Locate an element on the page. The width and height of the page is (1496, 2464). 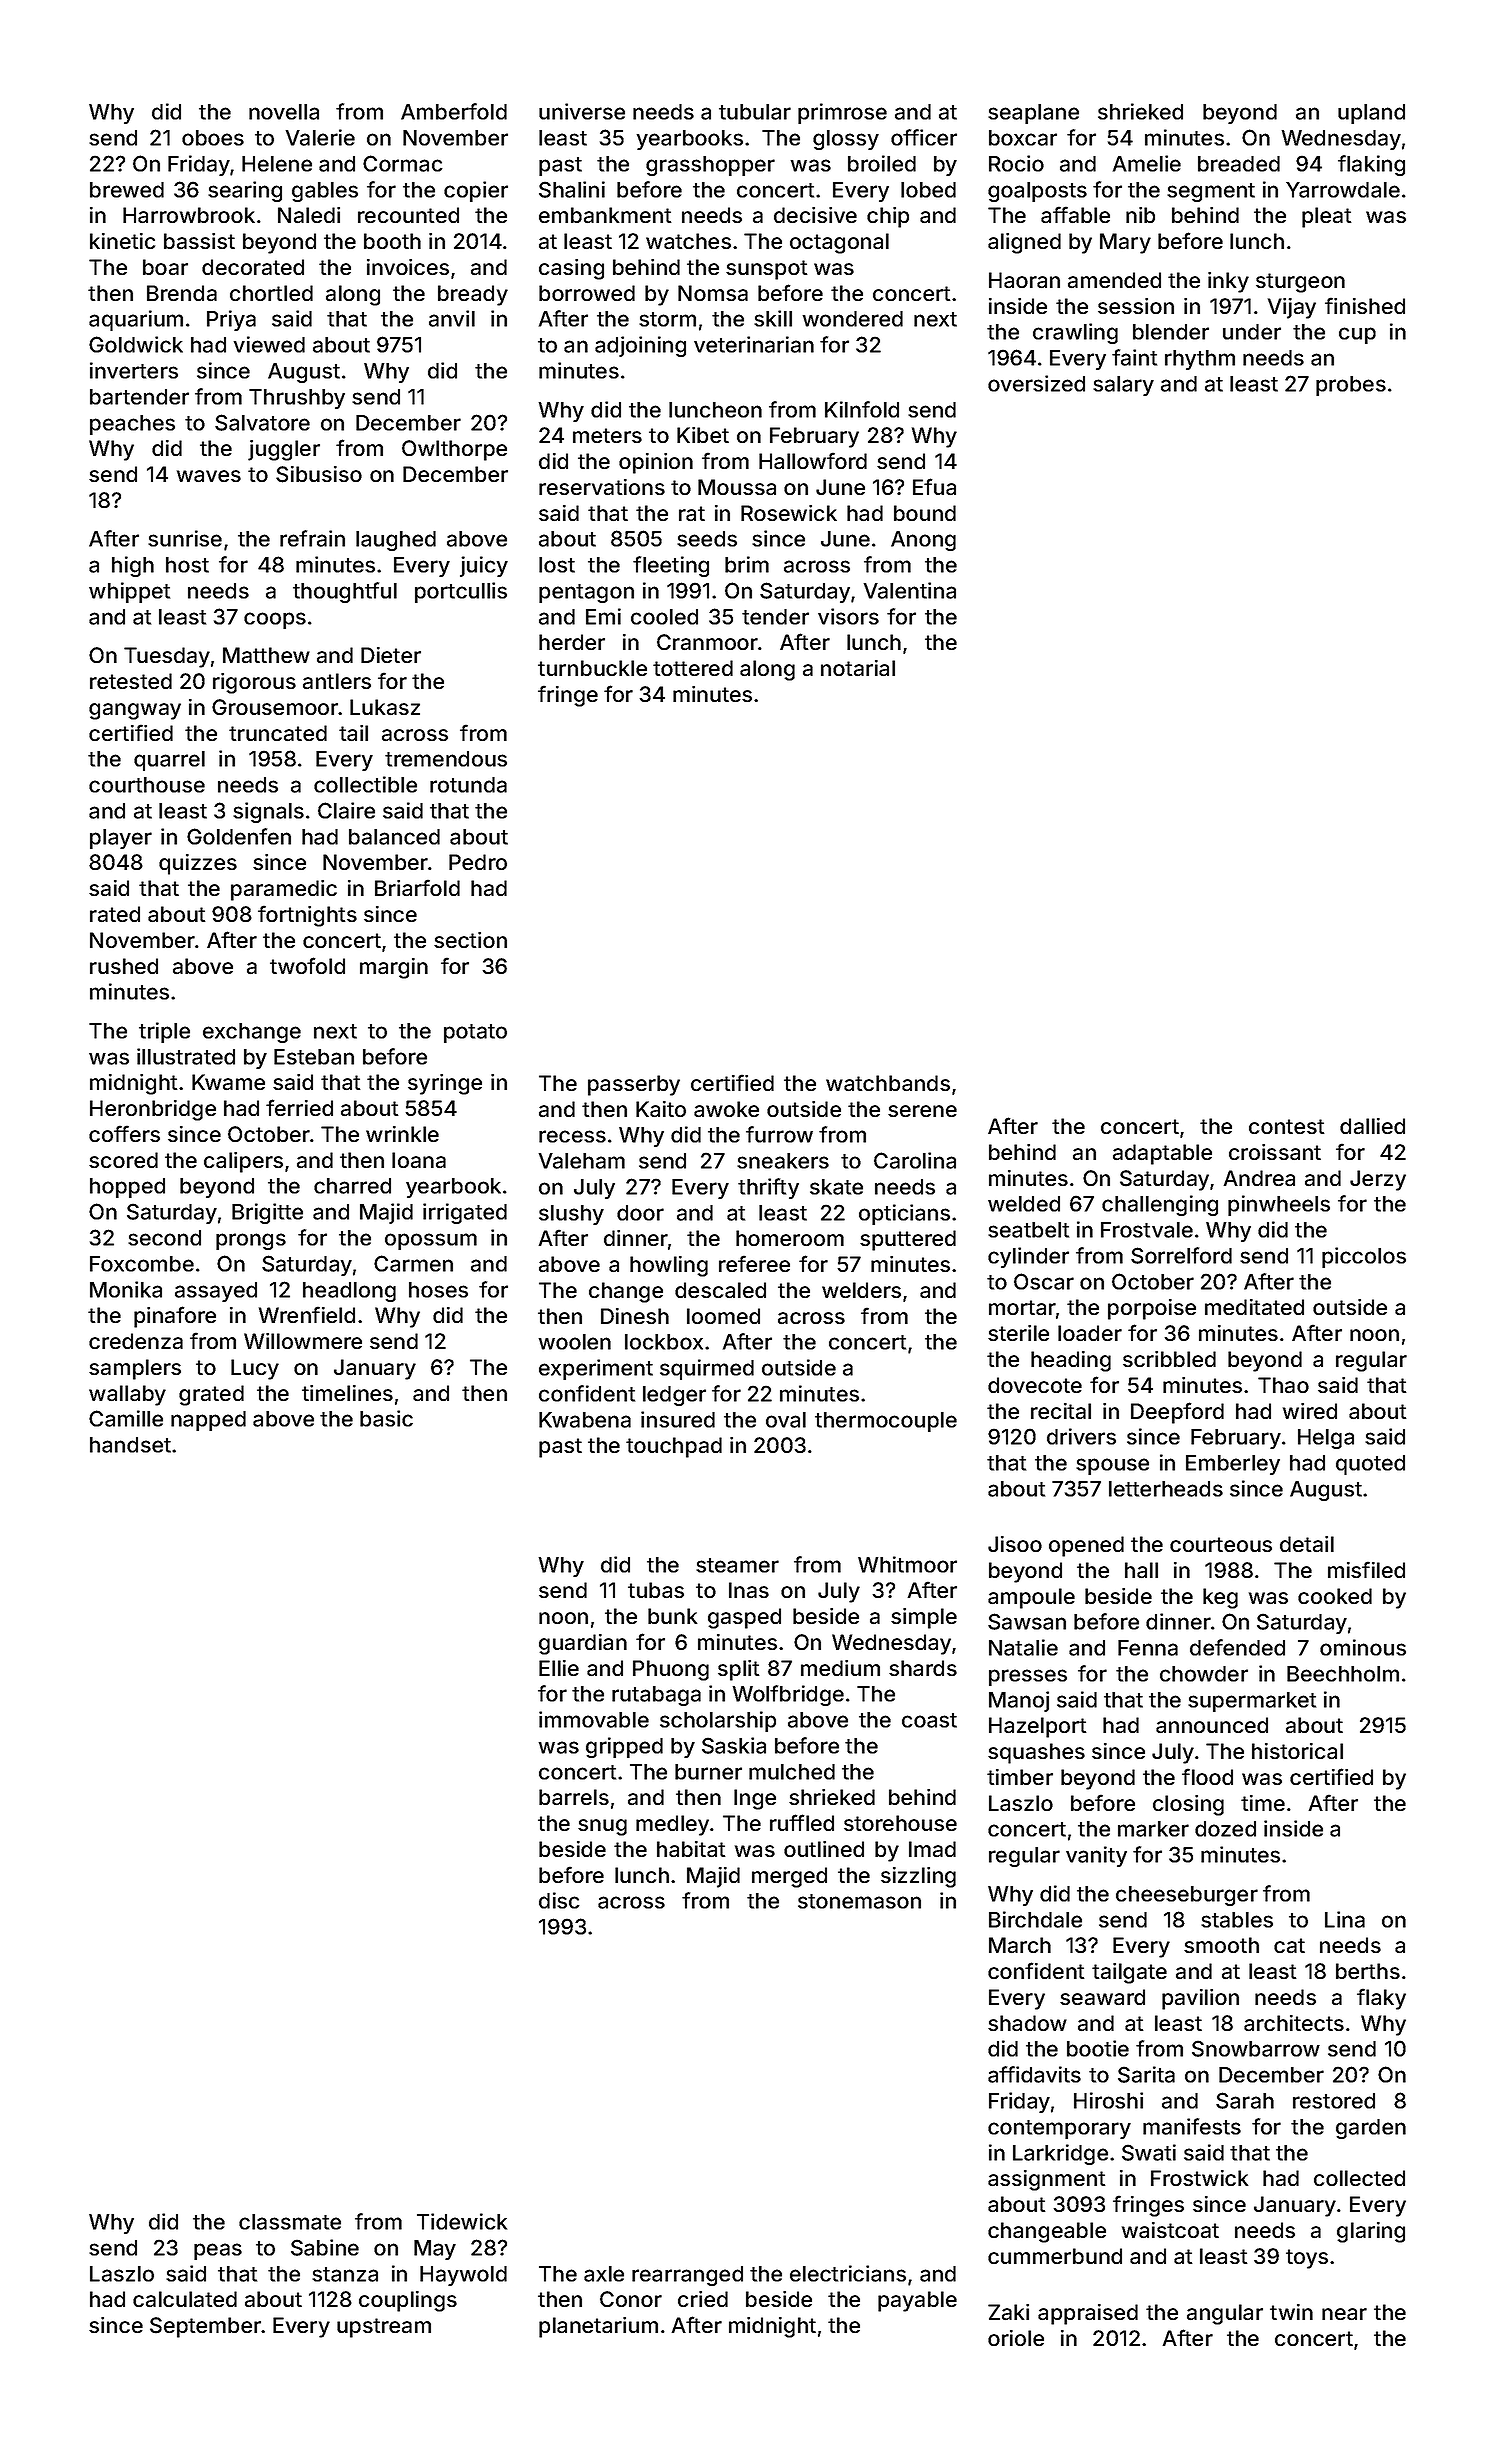
viewed is located at coordinates (269, 344).
